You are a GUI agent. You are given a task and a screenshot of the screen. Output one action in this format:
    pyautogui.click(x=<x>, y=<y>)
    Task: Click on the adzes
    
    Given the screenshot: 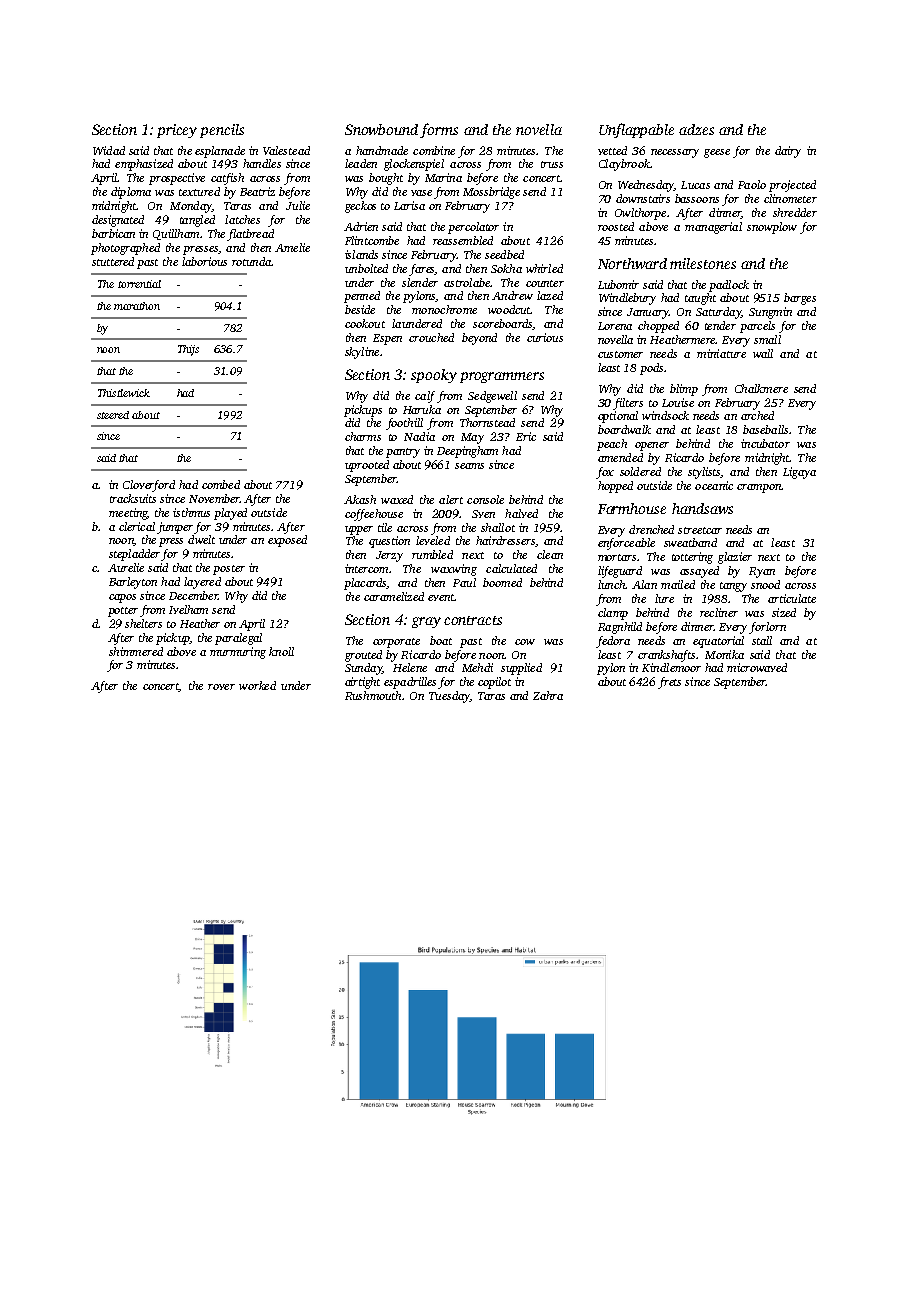 What is the action you would take?
    pyautogui.click(x=696, y=129)
